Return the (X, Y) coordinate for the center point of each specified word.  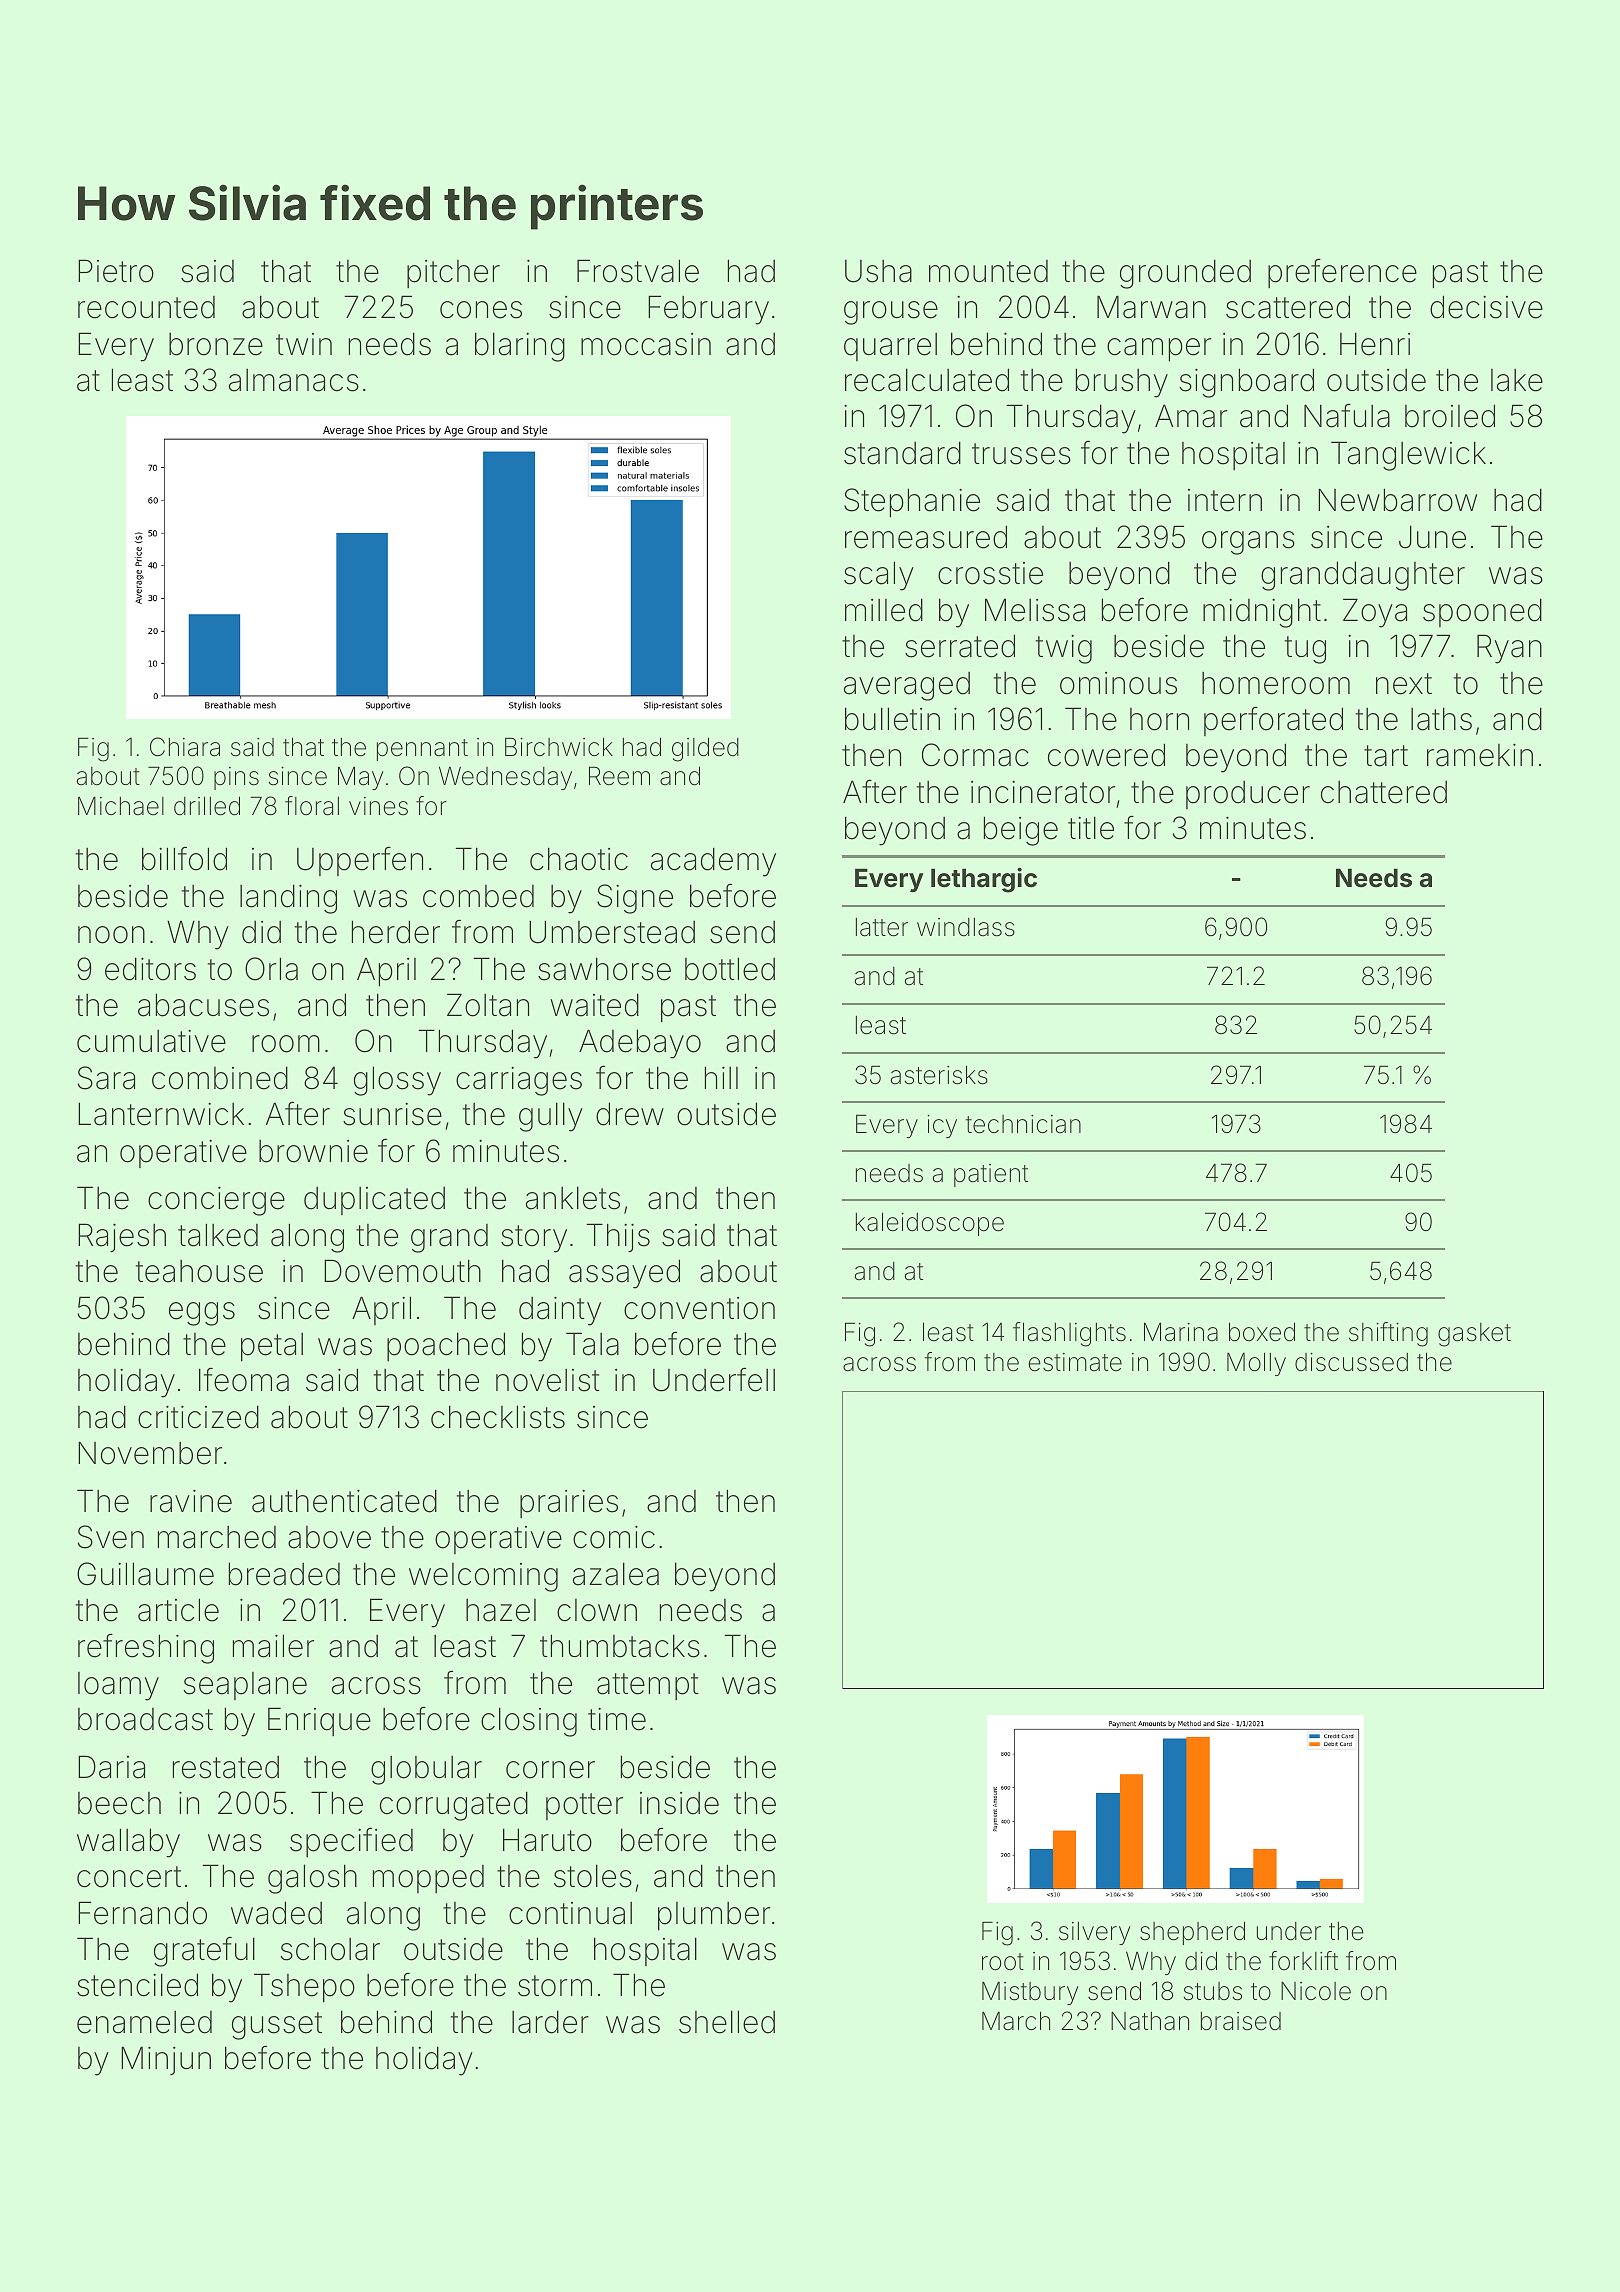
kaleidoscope (930, 1224)
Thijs (618, 1237)
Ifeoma (244, 1379)
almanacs (294, 380)
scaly (879, 576)
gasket (1474, 1335)
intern (1225, 500)
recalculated (927, 380)
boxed (1262, 1332)
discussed (1351, 1362)
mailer (273, 1646)
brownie (313, 1151)
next (1404, 684)
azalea (616, 1574)
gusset (277, 2026)
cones (481, 310)
